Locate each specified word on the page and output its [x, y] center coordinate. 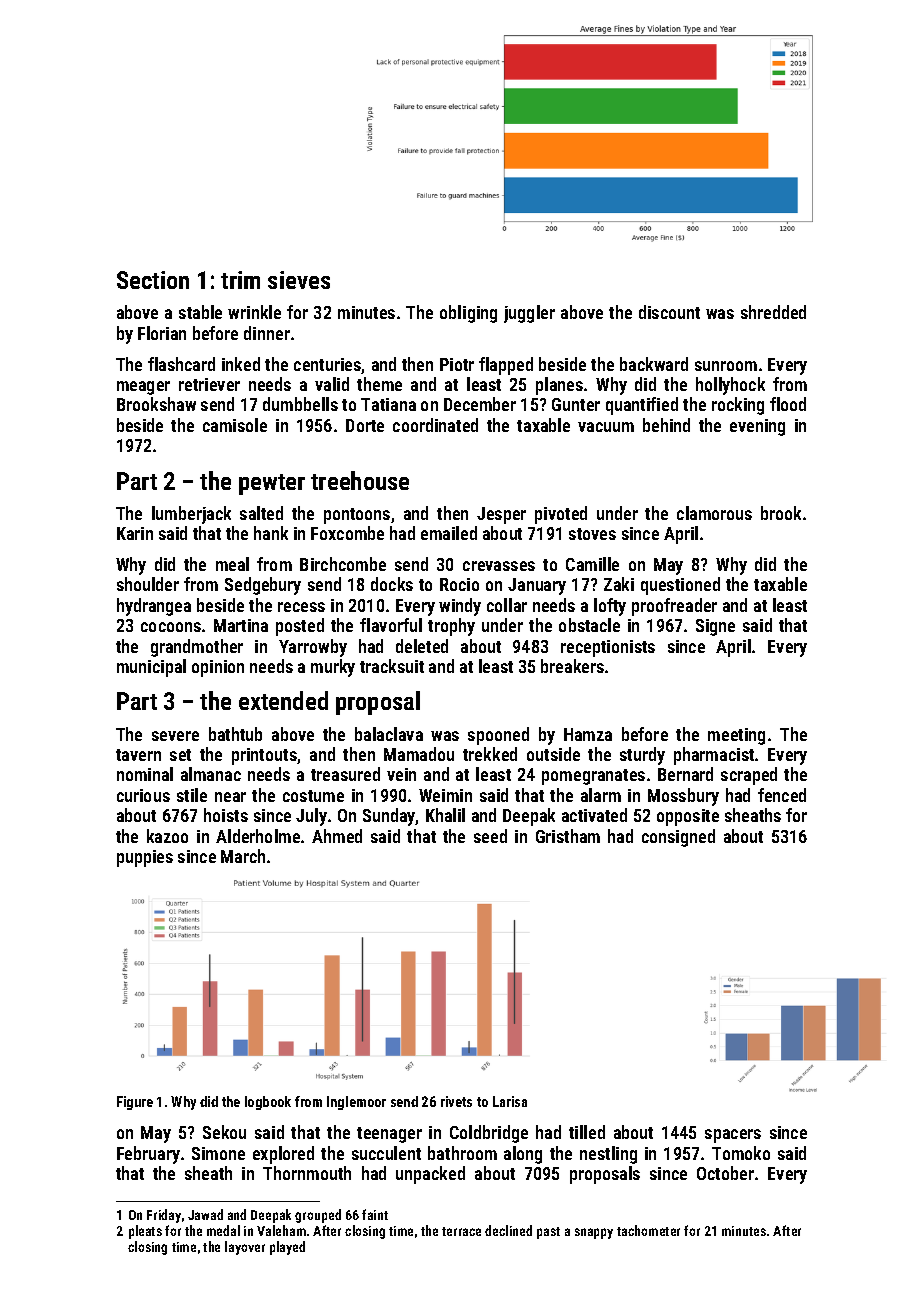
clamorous [714, 513]
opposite [688, 817]
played [287, 1248]
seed [490, 836]
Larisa [510, 1101]
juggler [529, 314]
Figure [135, 1103]
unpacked [430, 1175]
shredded [773, 312]
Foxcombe [347, 533]
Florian [162, 333]
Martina [241, 625]
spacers [733, 1136]
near [230, 797]
